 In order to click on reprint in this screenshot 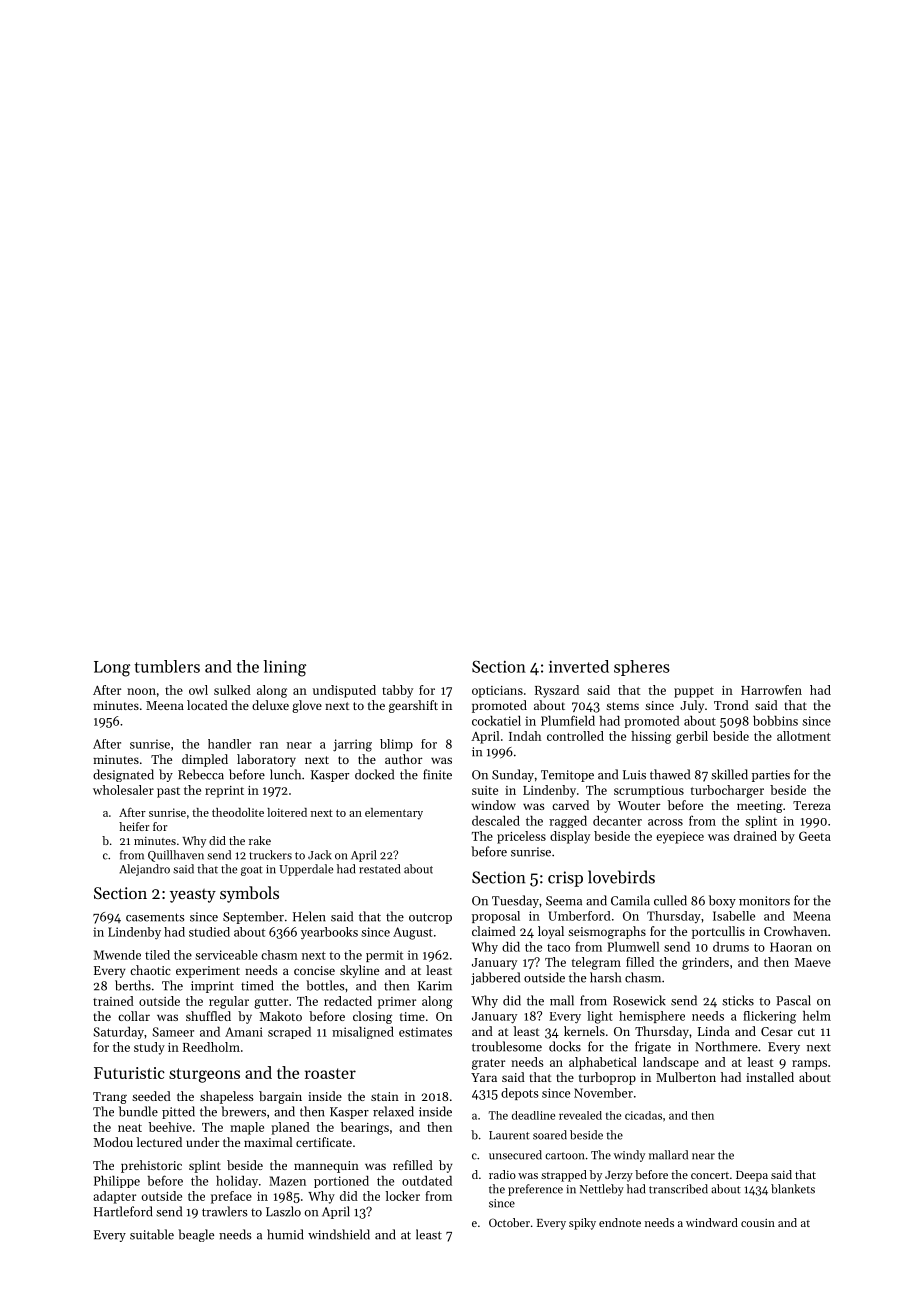, I will do `click(224, 792)`.
